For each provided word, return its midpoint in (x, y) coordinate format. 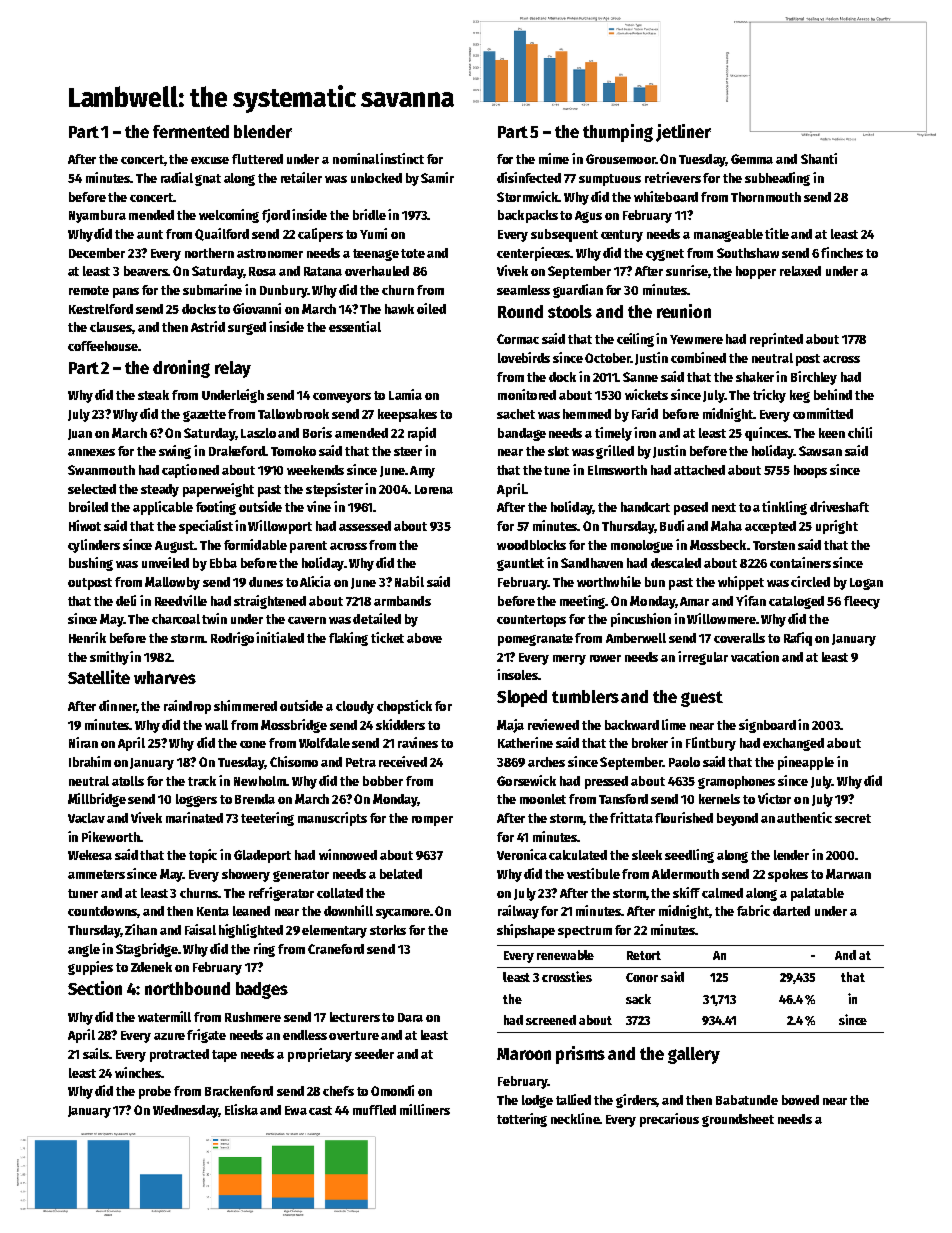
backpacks (528, 216)
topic (203, 856)
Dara (410, 1017)
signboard (767, 726)
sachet (516, 414)
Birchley (814, 378)
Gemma (752, 159)
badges (262, 990)
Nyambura (97, 216)
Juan (80, 434)
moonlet (543, 799)
